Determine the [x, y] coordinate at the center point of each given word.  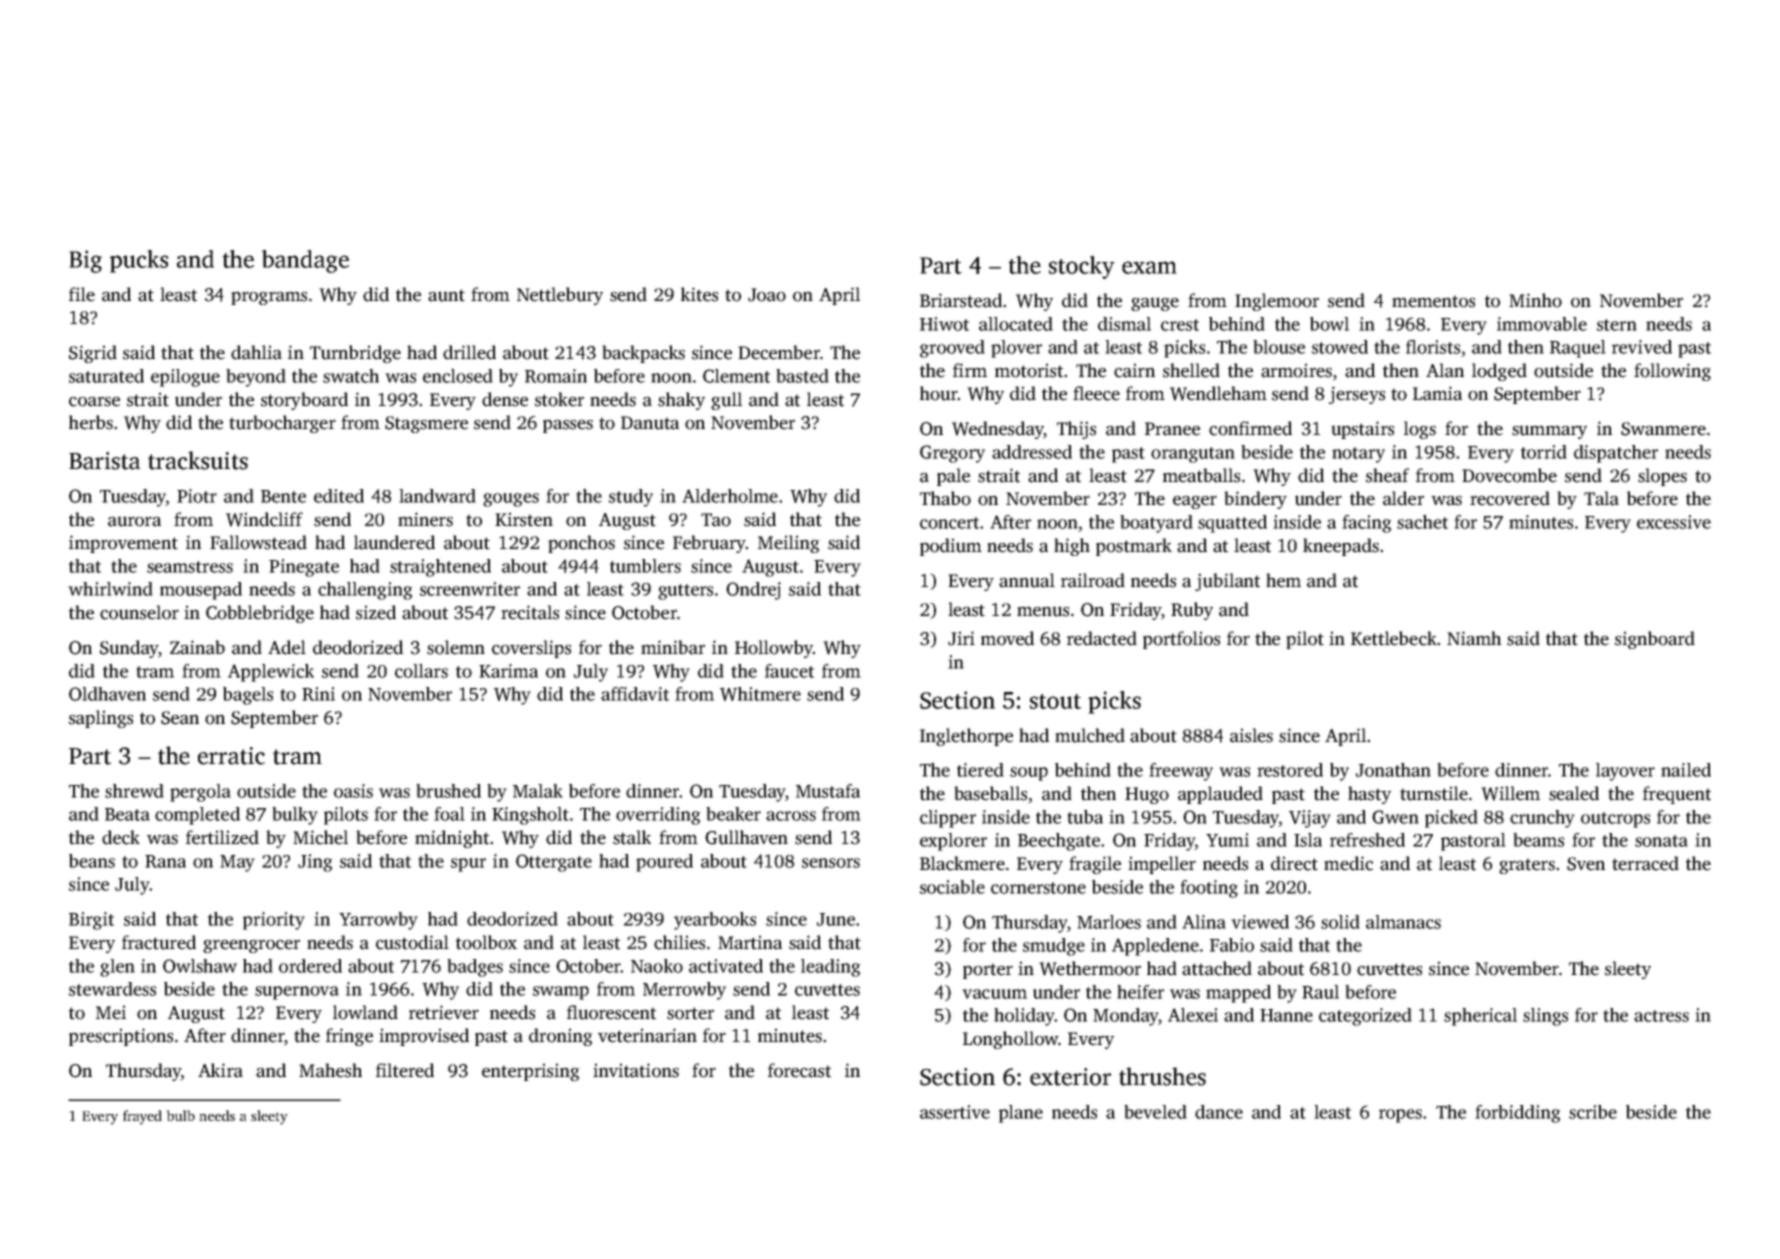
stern [1617, 325]
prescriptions [121, 1037]
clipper [948, 819]
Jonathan [1393, 770]
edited [339, 496]
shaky [681, 401]
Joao [767, 295]
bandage [305, 261]
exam [1149, 267]
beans [92, 861]
